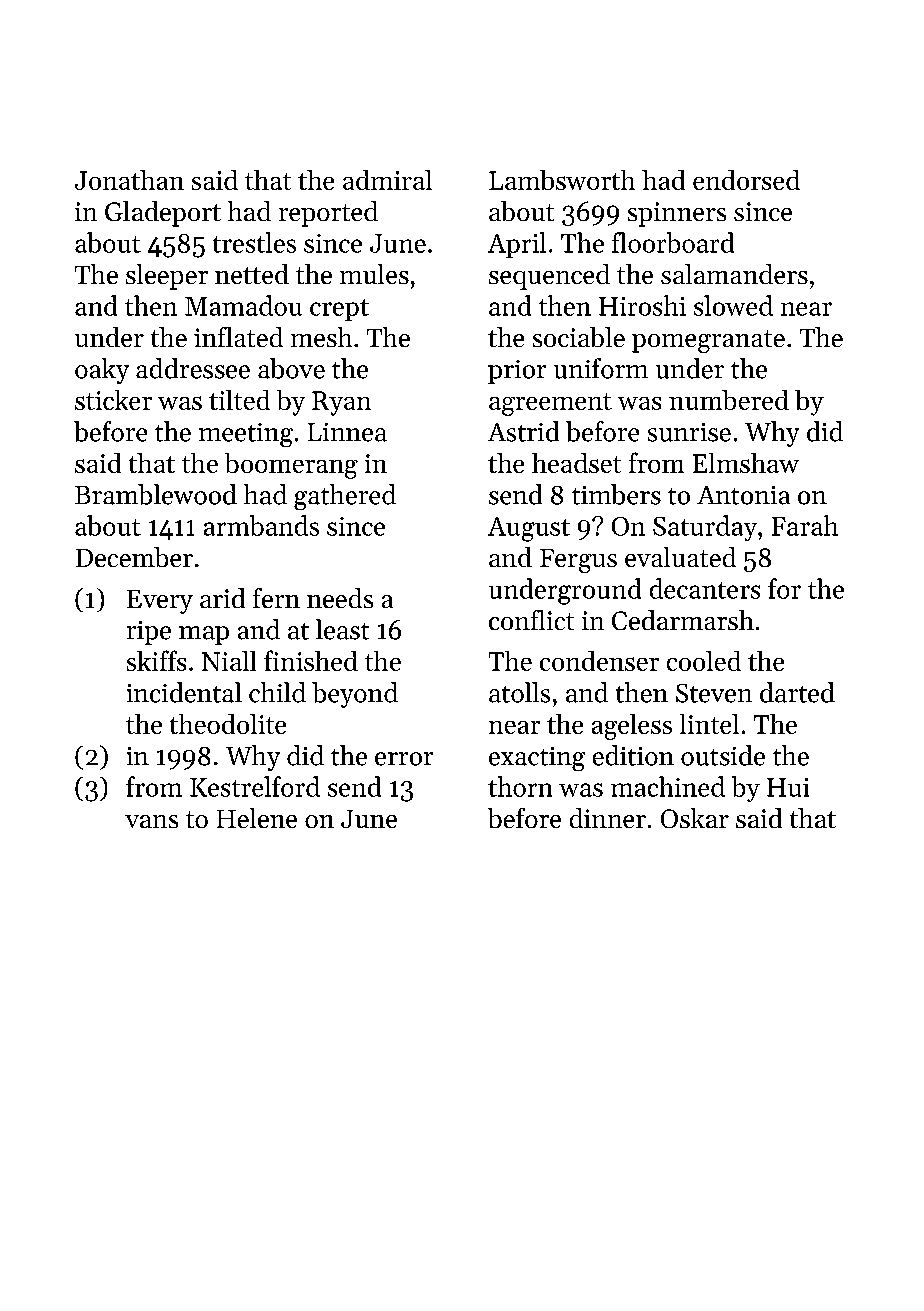  I want to click on tilted, so click(239, 400).
